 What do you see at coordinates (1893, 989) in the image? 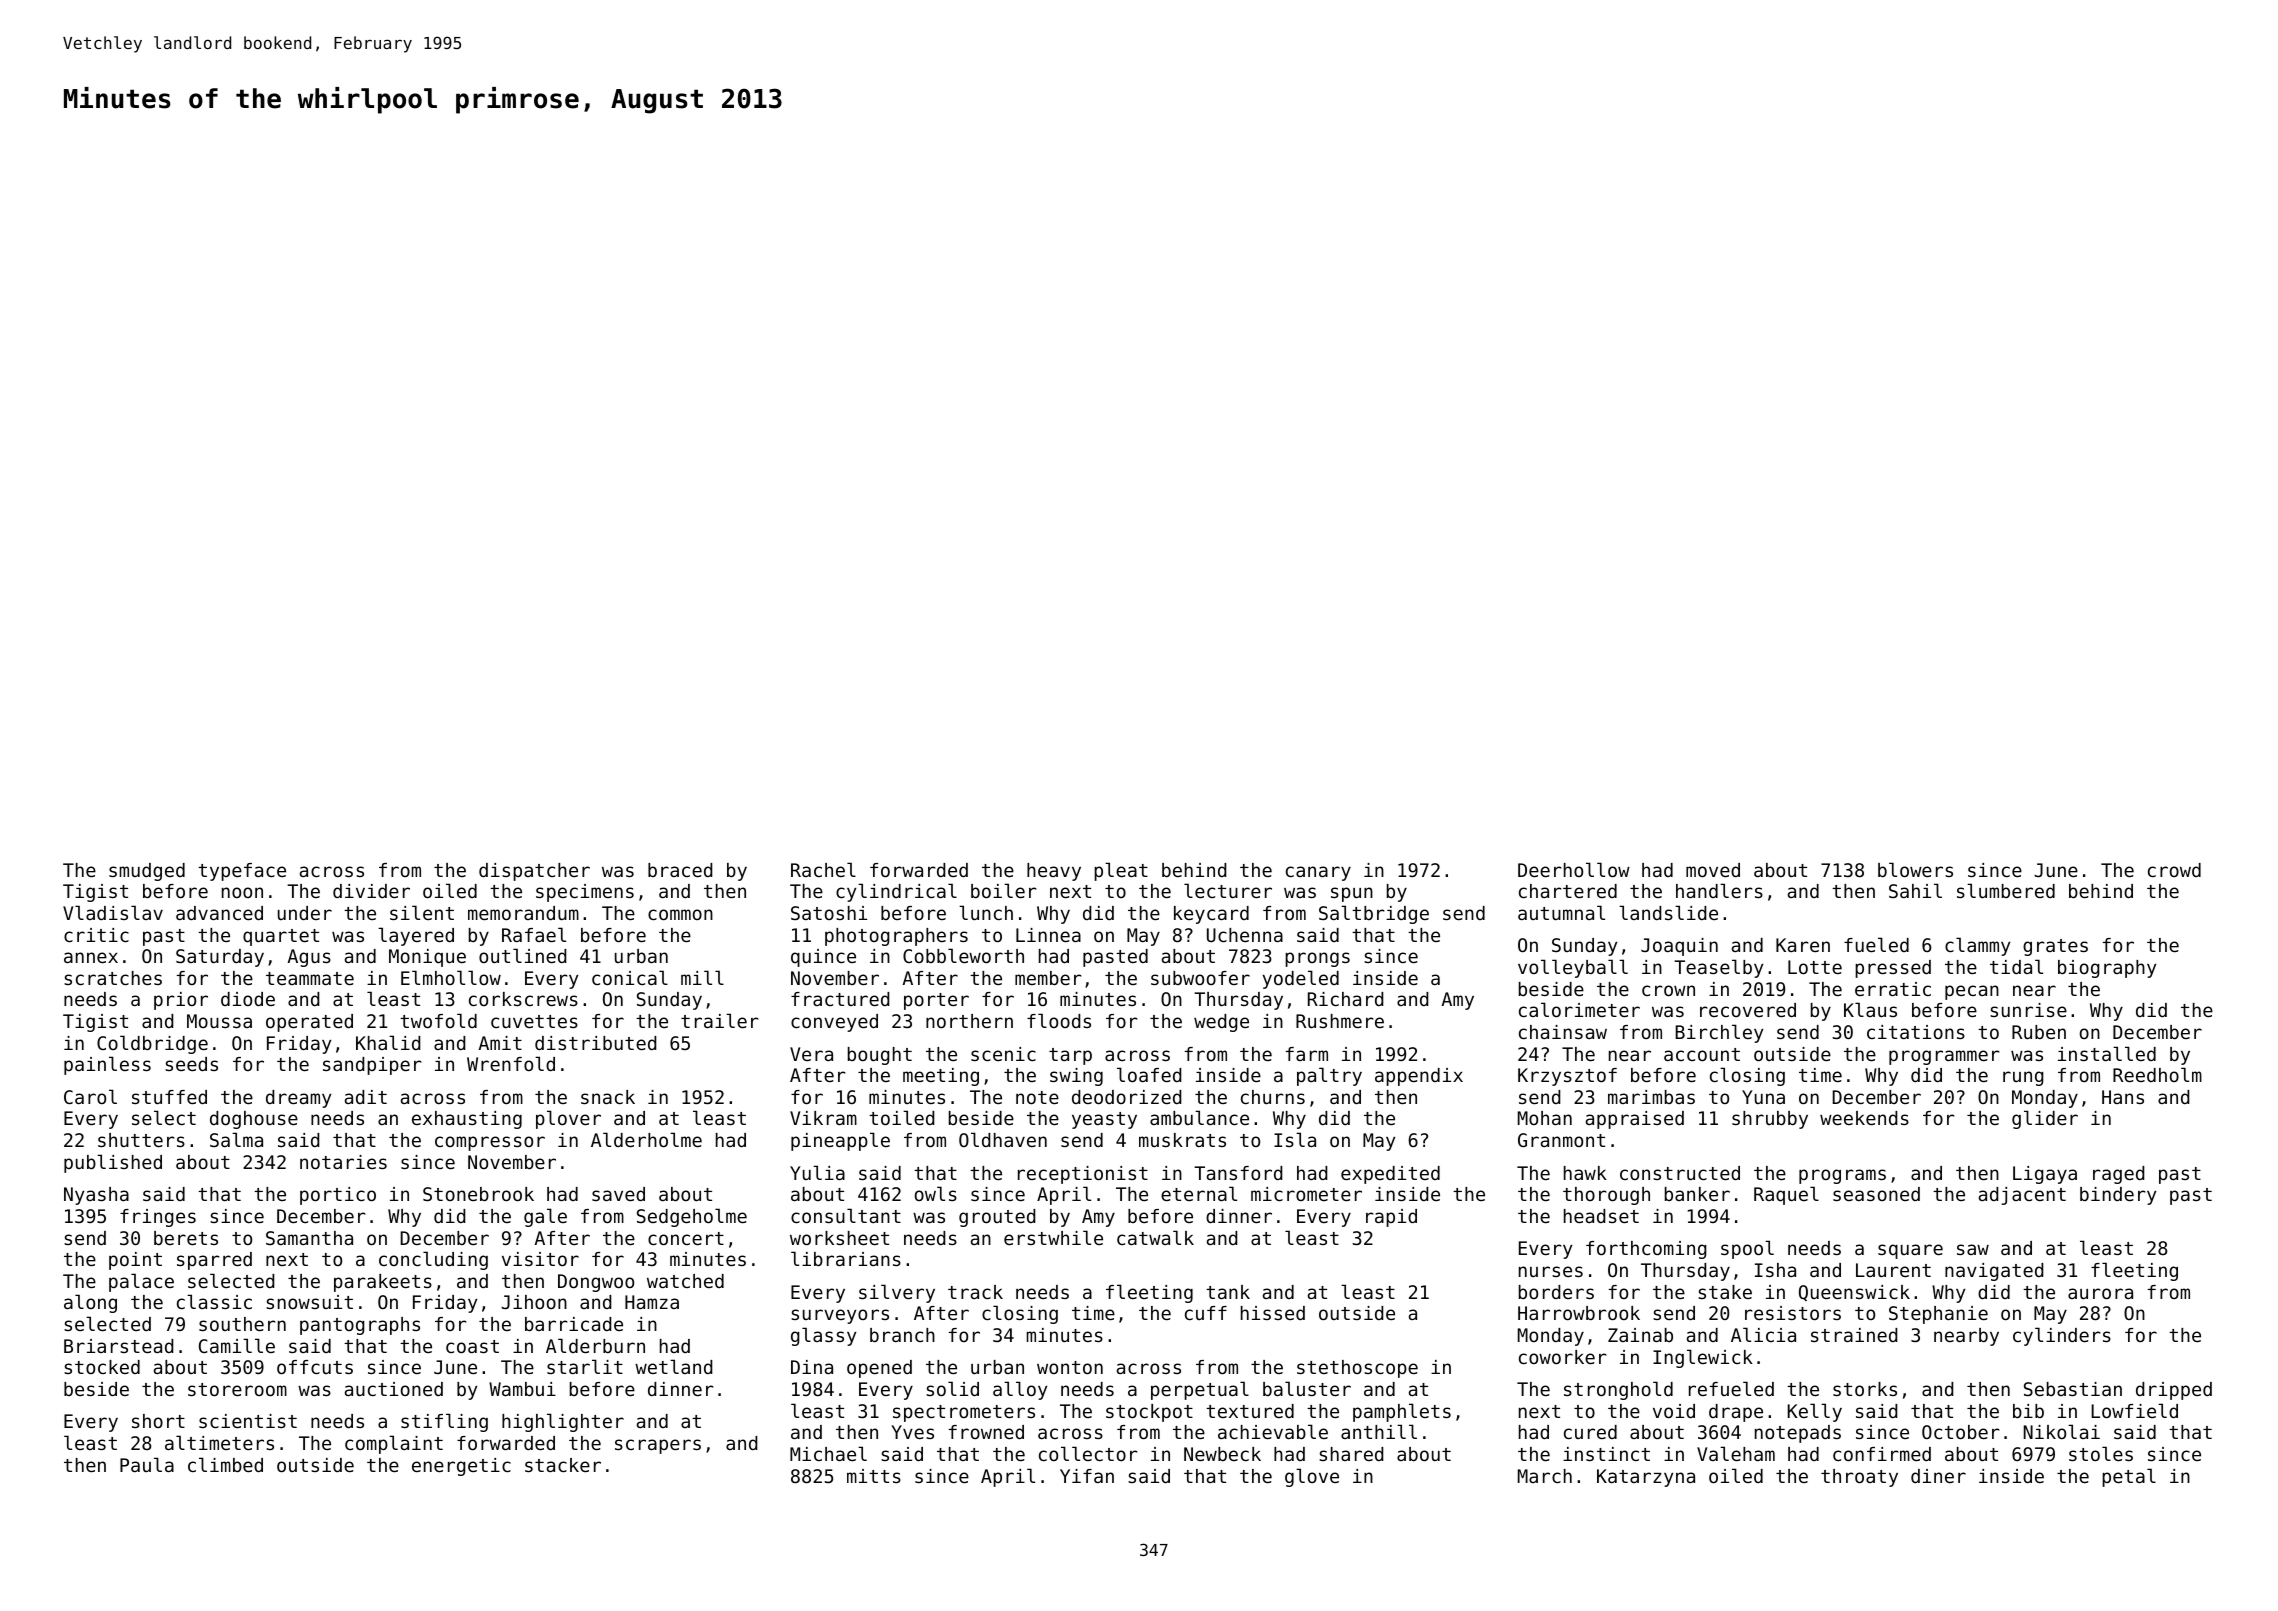
I see `erratic` at bounding box center [1893, 989].
